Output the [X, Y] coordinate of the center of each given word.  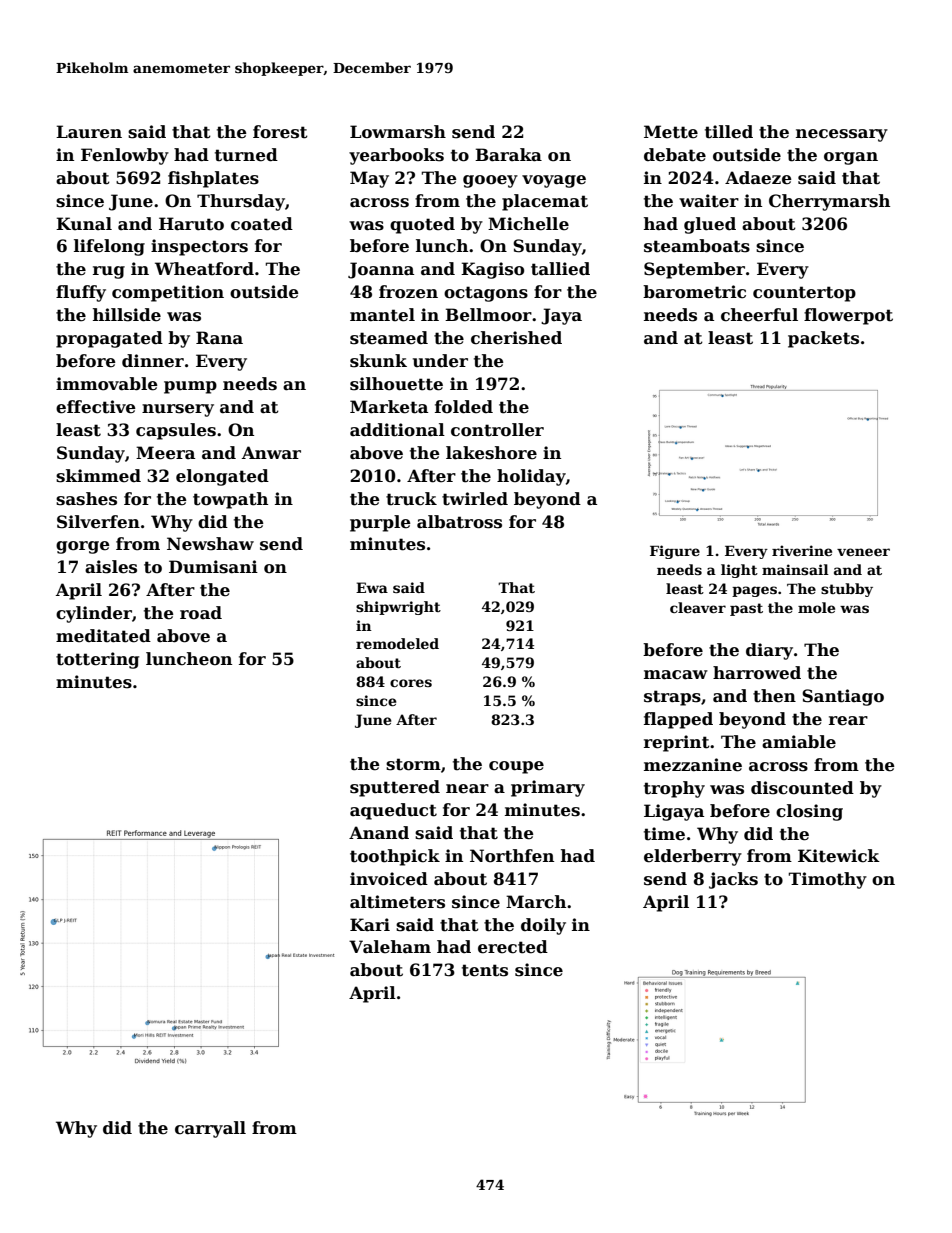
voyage [554, 181]
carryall [210, 1129]
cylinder [94, 614]
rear [848, 721]
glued [710, 225]
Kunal [84, 223]
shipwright [398, 608]
